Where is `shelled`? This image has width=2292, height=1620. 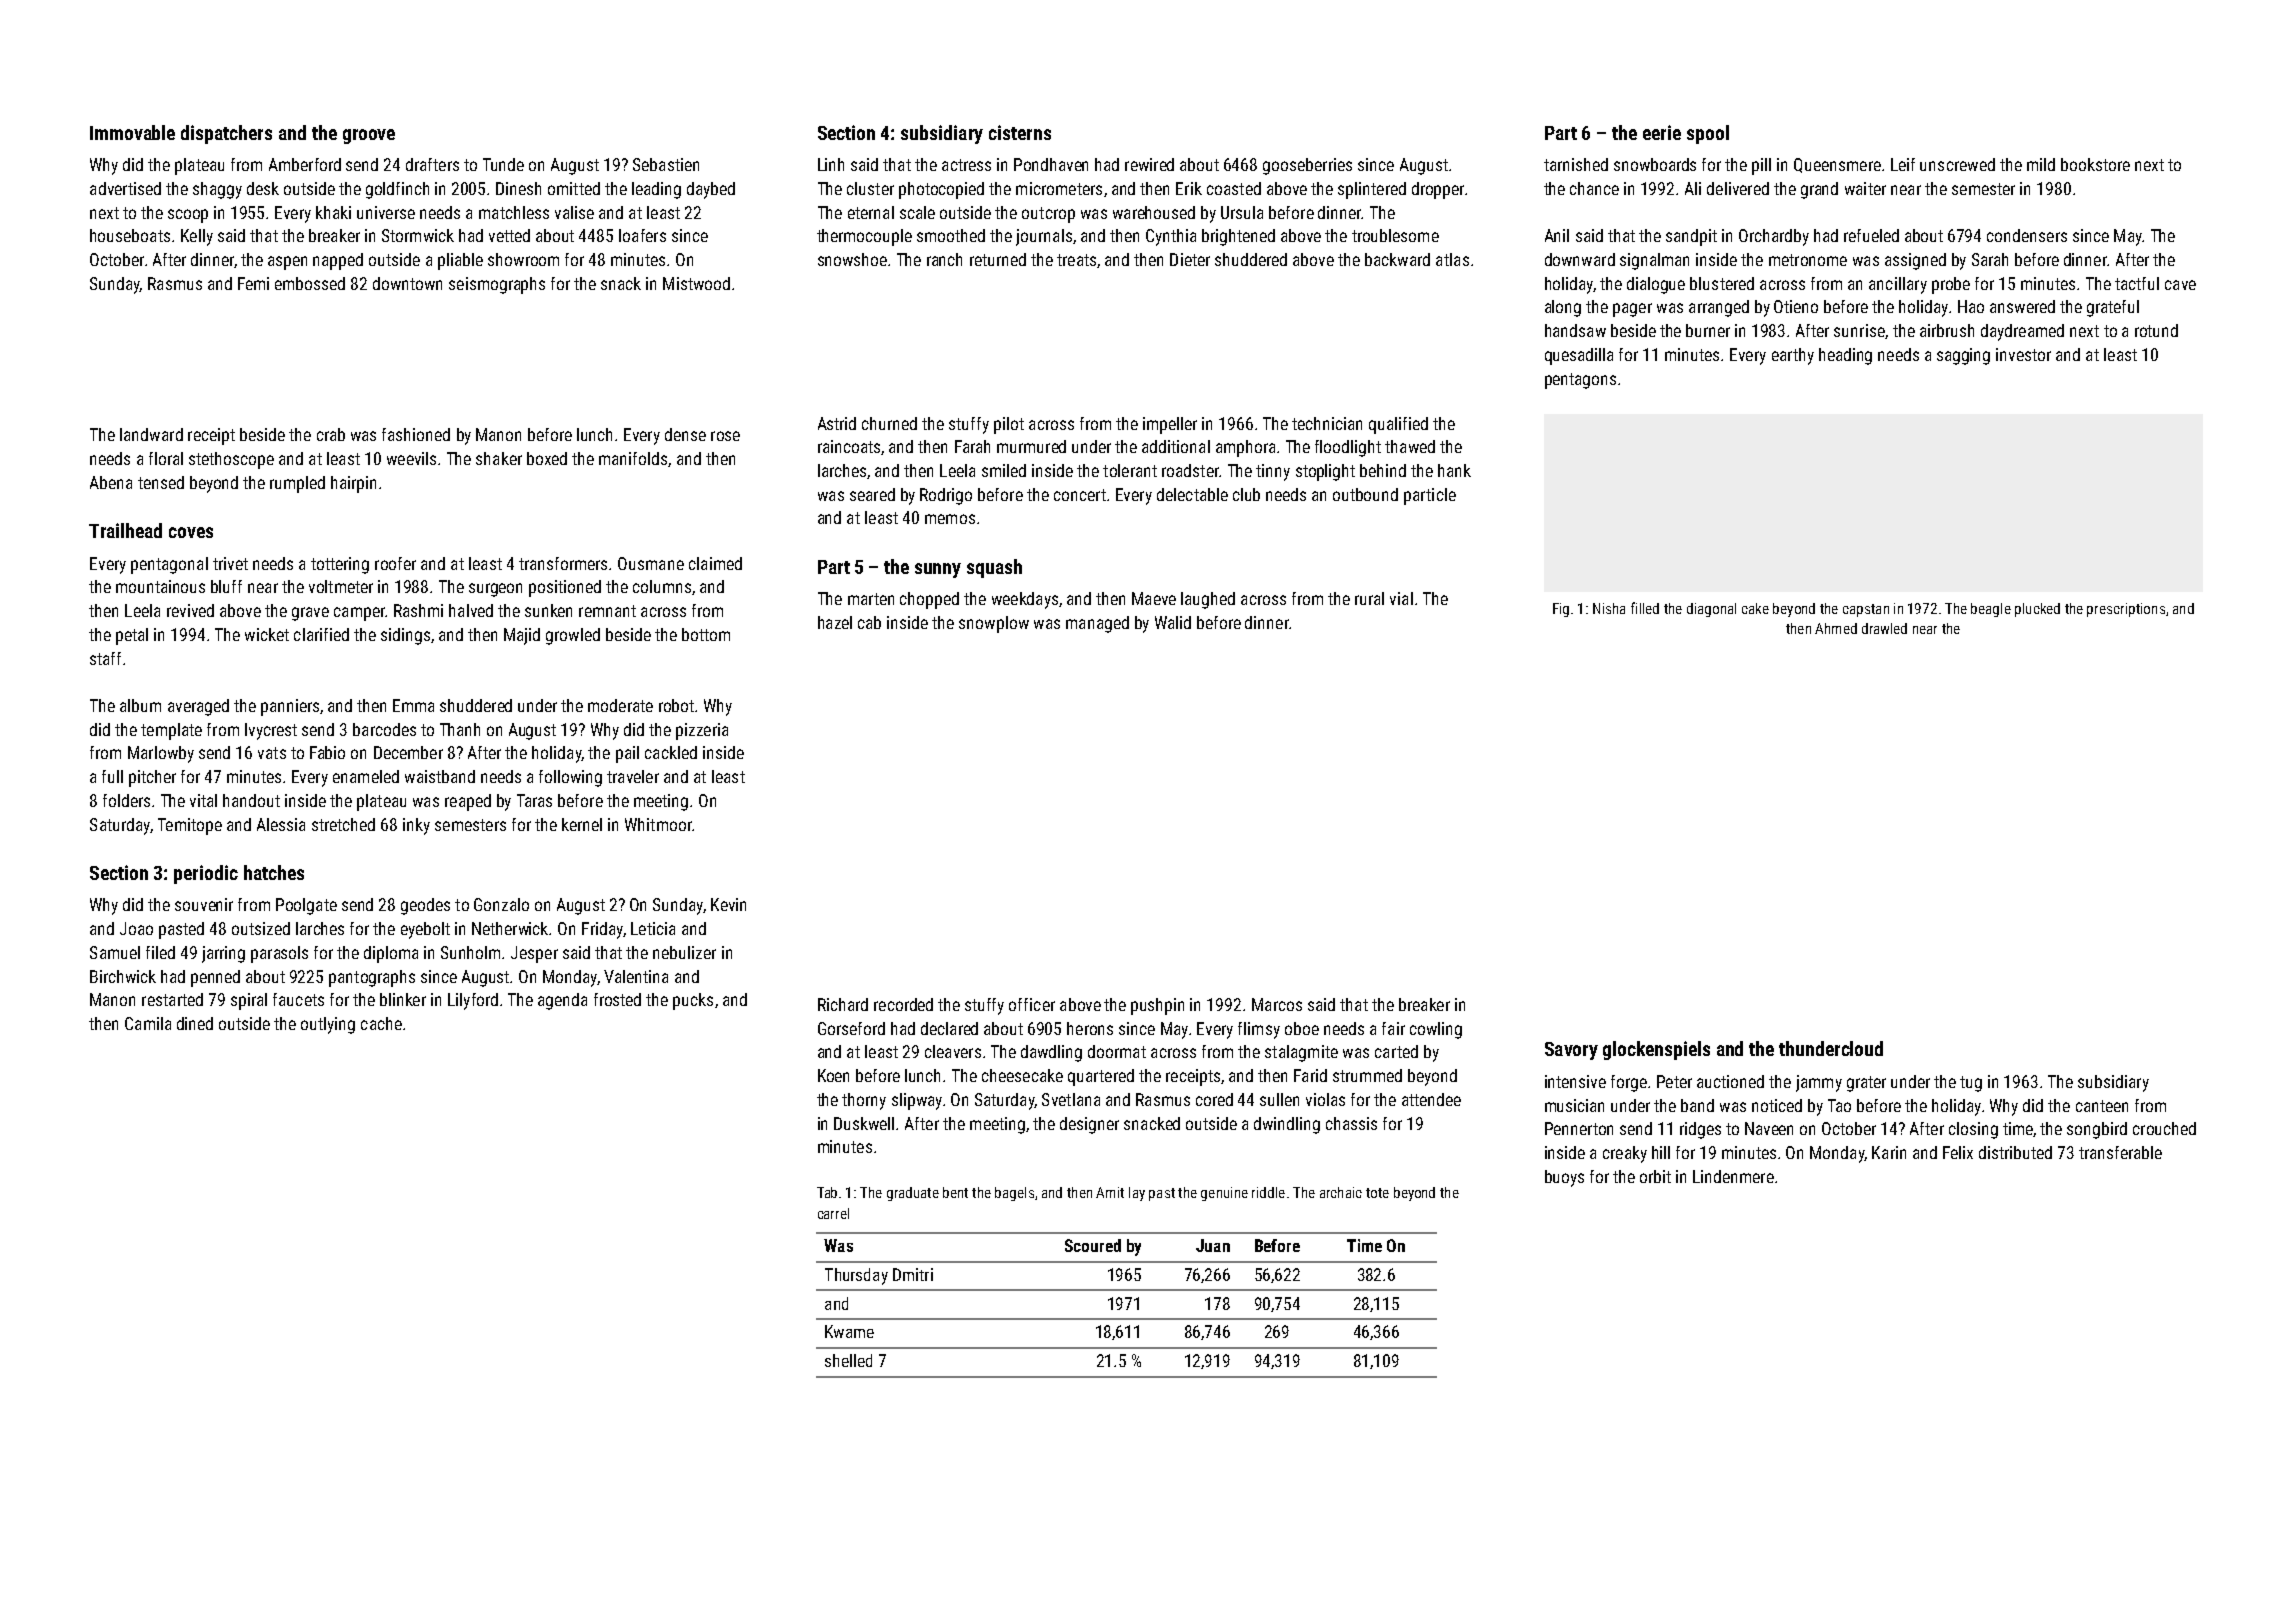
shelled is located at coordinates (848, 1360).
